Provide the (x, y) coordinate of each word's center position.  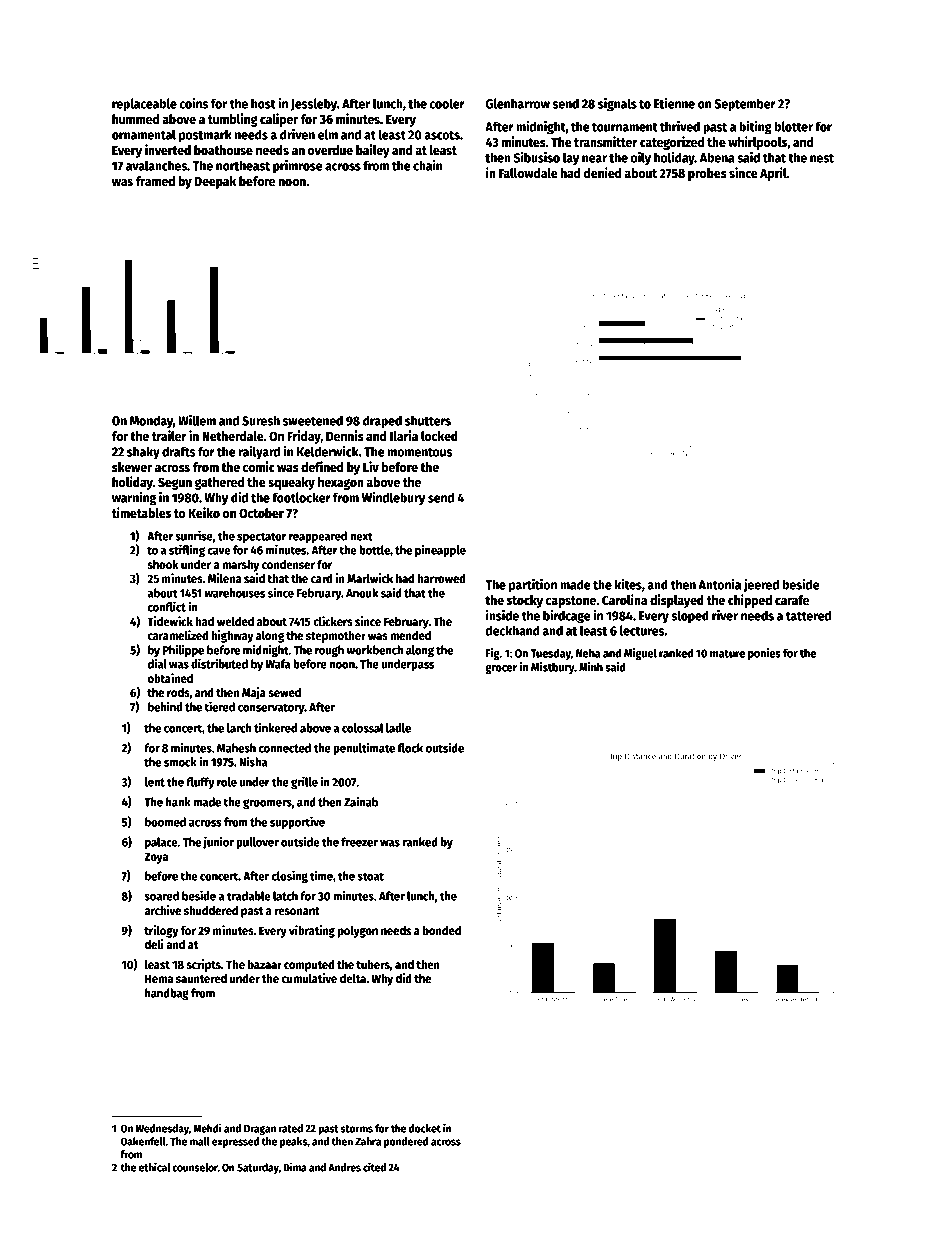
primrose (297, 167)
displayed (677, 601)
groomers (267, 804)
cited (374, 1167)
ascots (442, 135)
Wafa (278, 664)
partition (533, 586)
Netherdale (233, 436)
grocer (501, 669)
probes (707, 174)
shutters (428, 420)
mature (727, 654)
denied (603, 172)
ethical (154, 1167)
